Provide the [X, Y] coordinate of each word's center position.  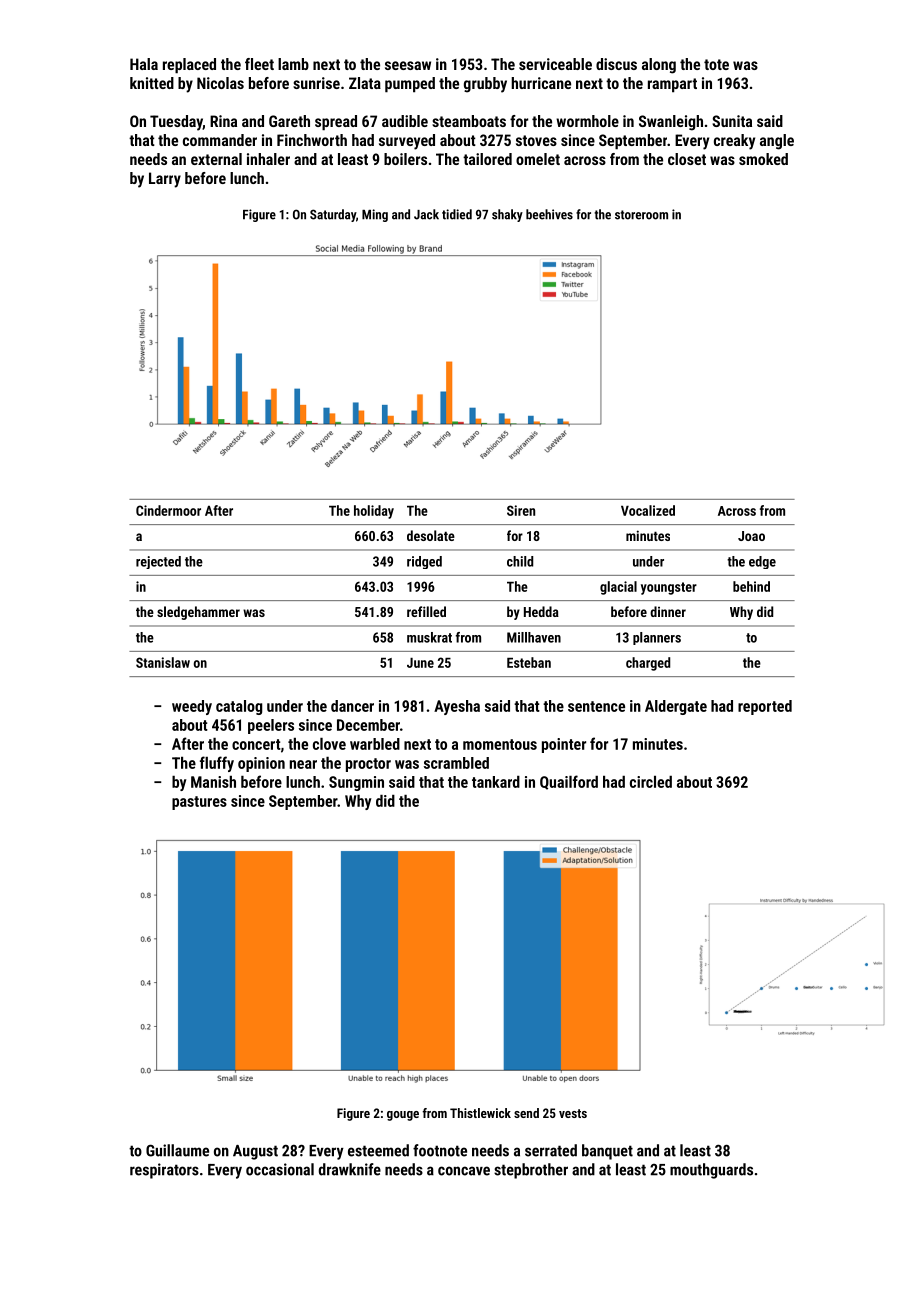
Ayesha [457, 707]
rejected [158, 562]
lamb [293, 64]
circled [651, 782]
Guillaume [177, 1150]
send [526, 1113]
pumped [410, 85]
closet [687, 159]
